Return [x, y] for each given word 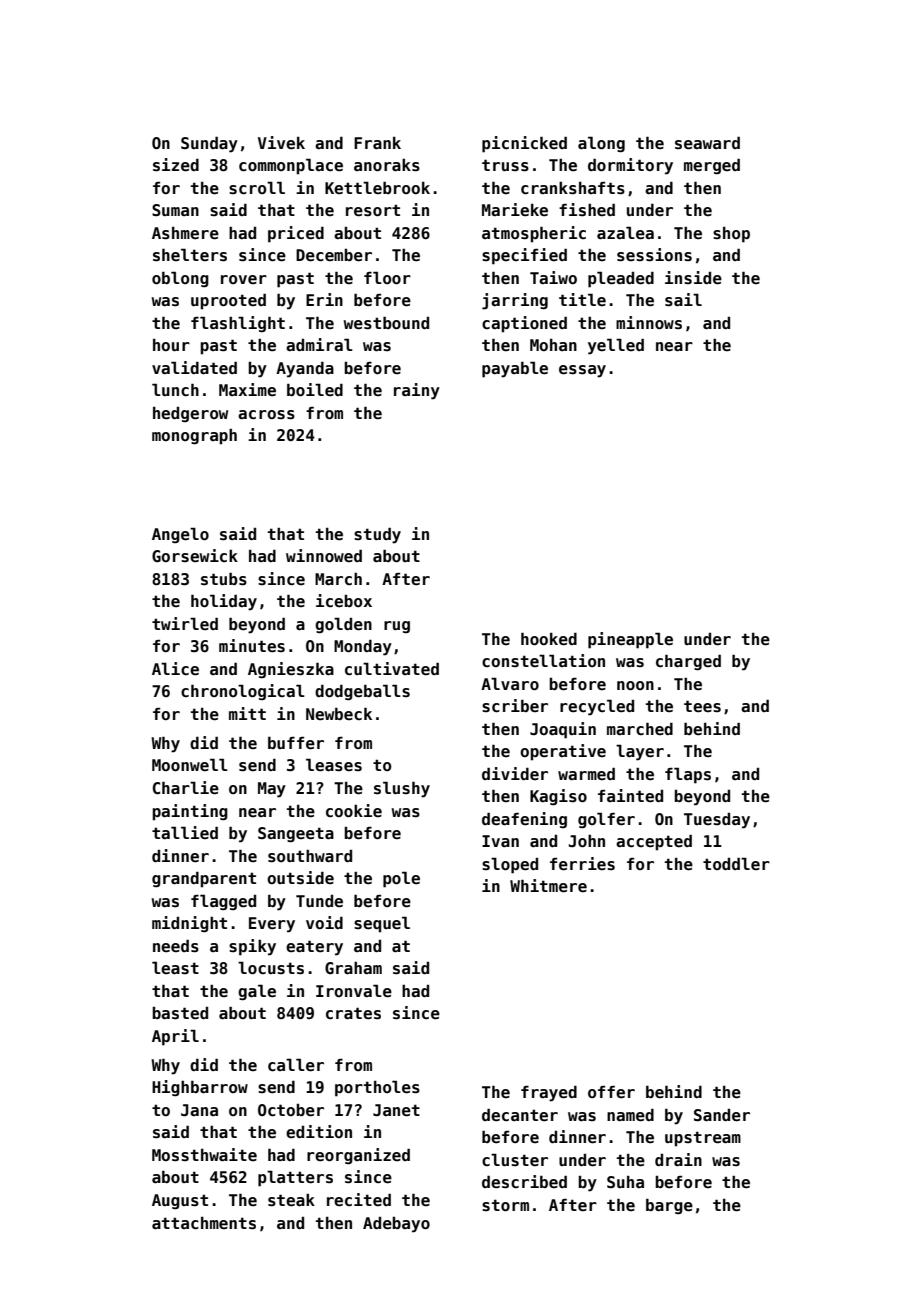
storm [505, 1205]
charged [688, 663]
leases [334, 765]
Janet [396, 1110]
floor [387, 278]
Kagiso [558, 797]
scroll [257, 188]
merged [712, 166]
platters [295, 1178]
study [377, 536]
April [175, 1037]
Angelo [180, 535]
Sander [722, 1115]
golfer [606, 820]
